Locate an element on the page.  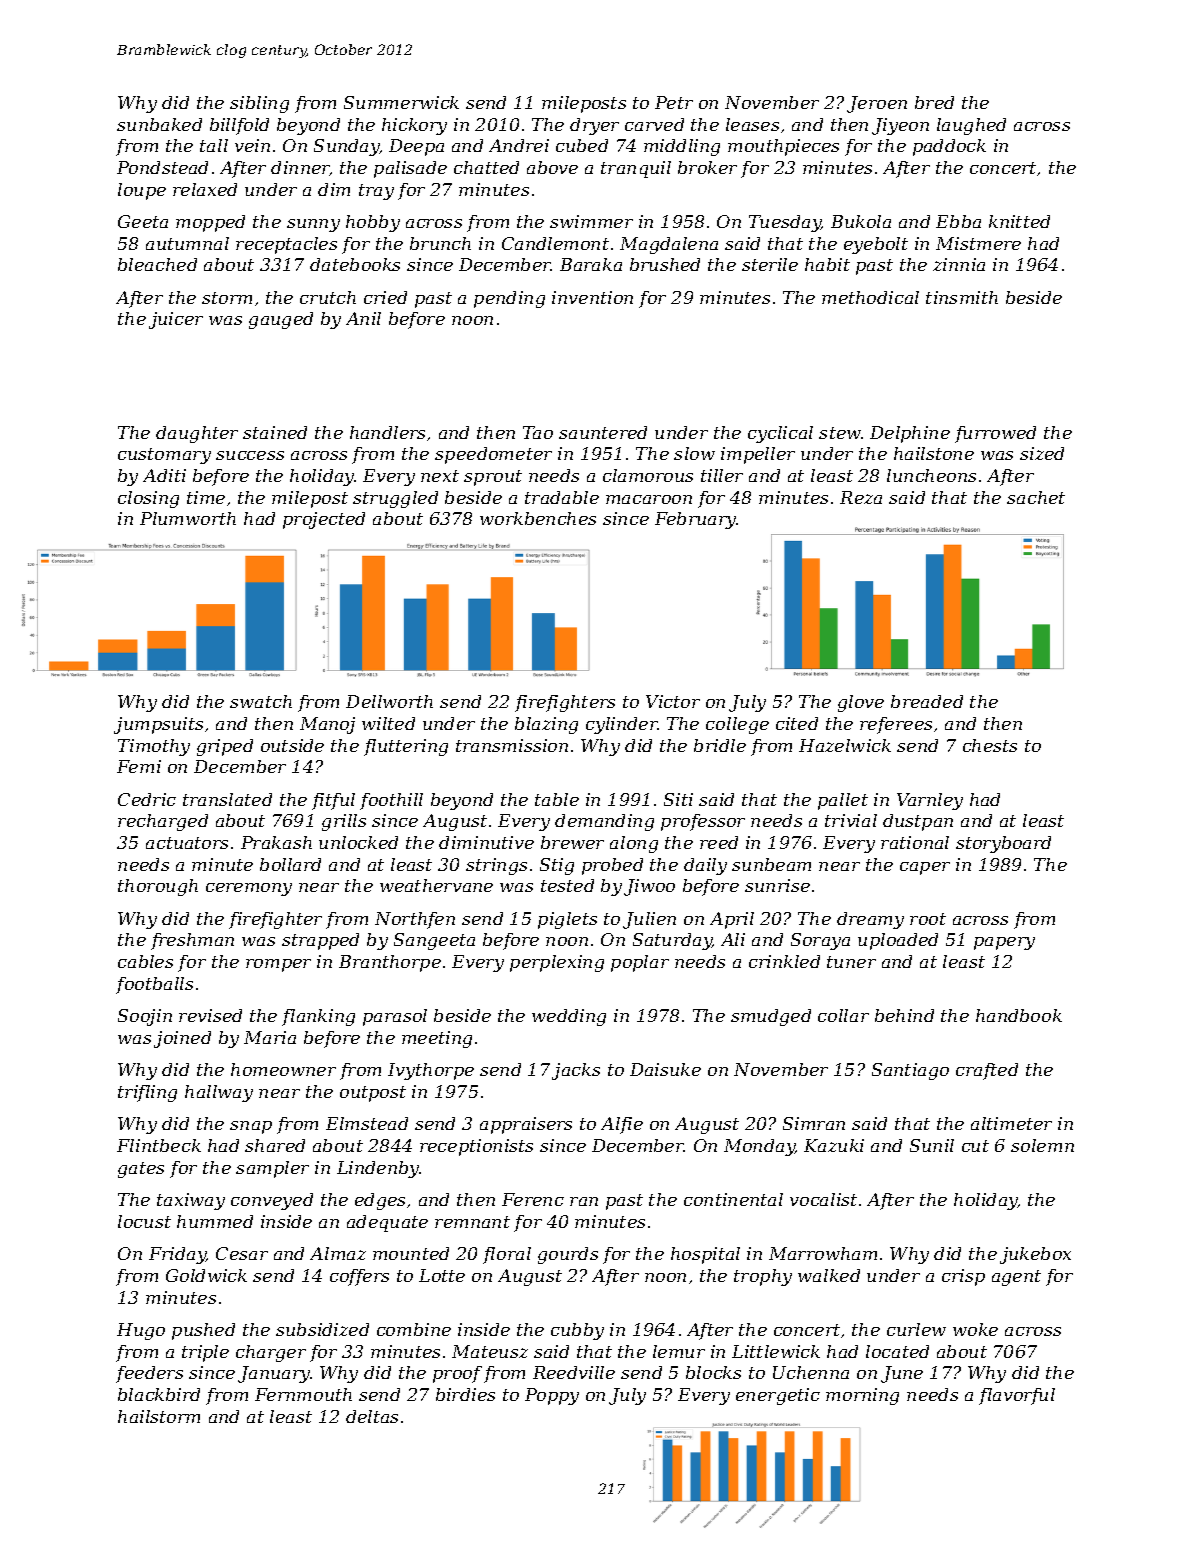
swatch is located at coordinates (261, 701).
